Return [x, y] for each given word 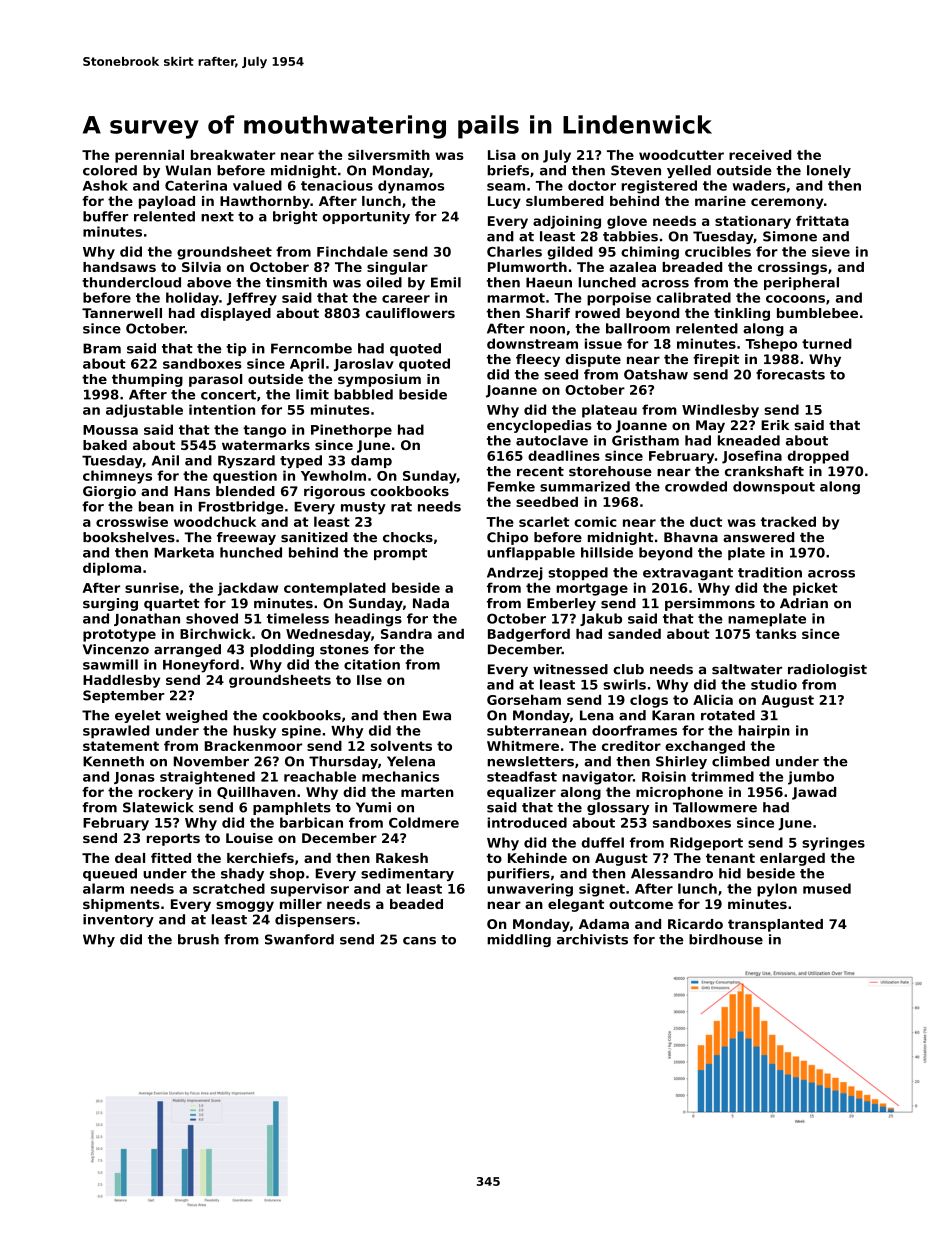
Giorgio [109, 492]
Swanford [299, 939]
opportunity [366, 217]
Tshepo [771, 345]
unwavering [530, 890]
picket [815, 589]
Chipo [507, 538]
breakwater [233, 155]
